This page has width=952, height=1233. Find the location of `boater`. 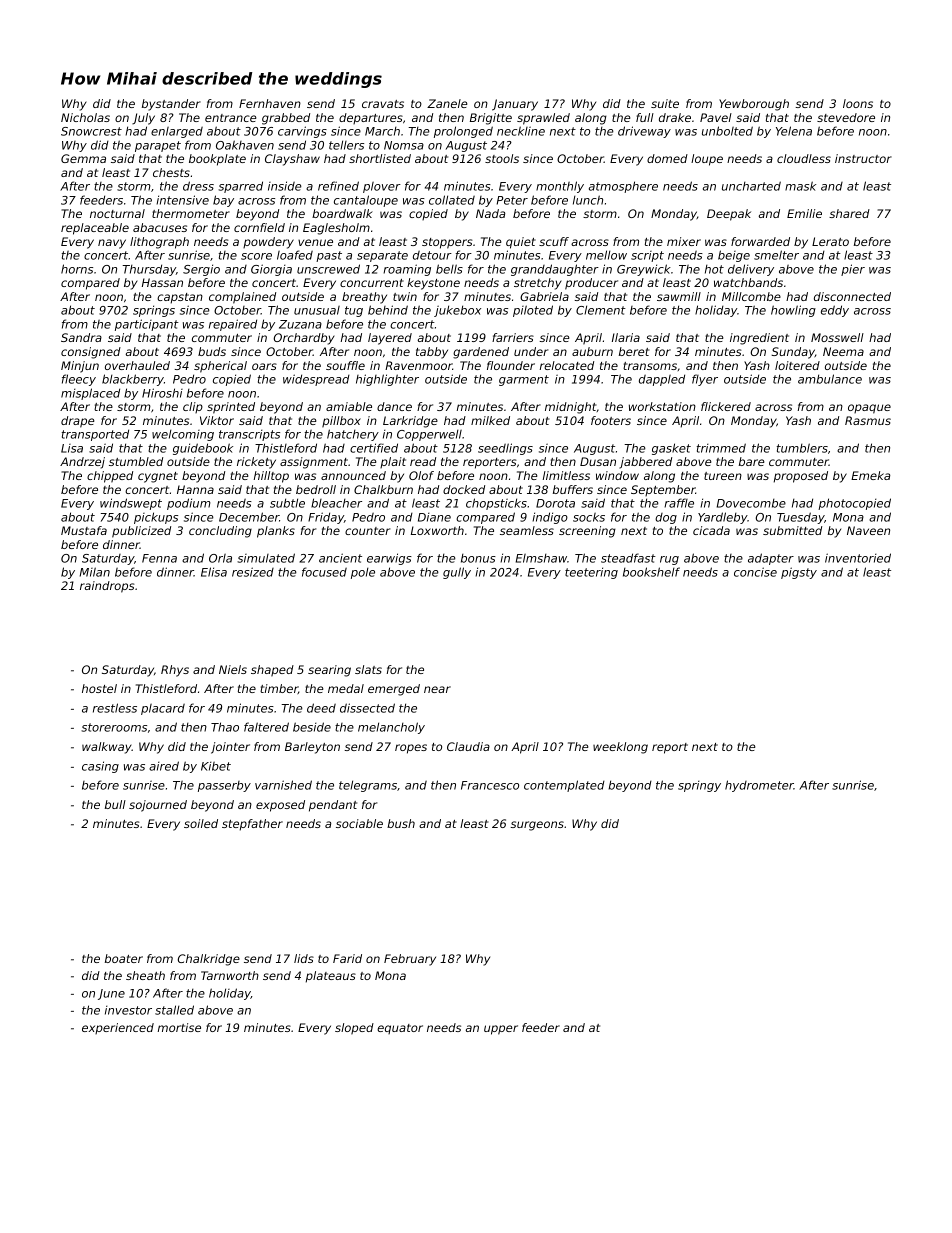

boater is located at coordinates (124, 958).
